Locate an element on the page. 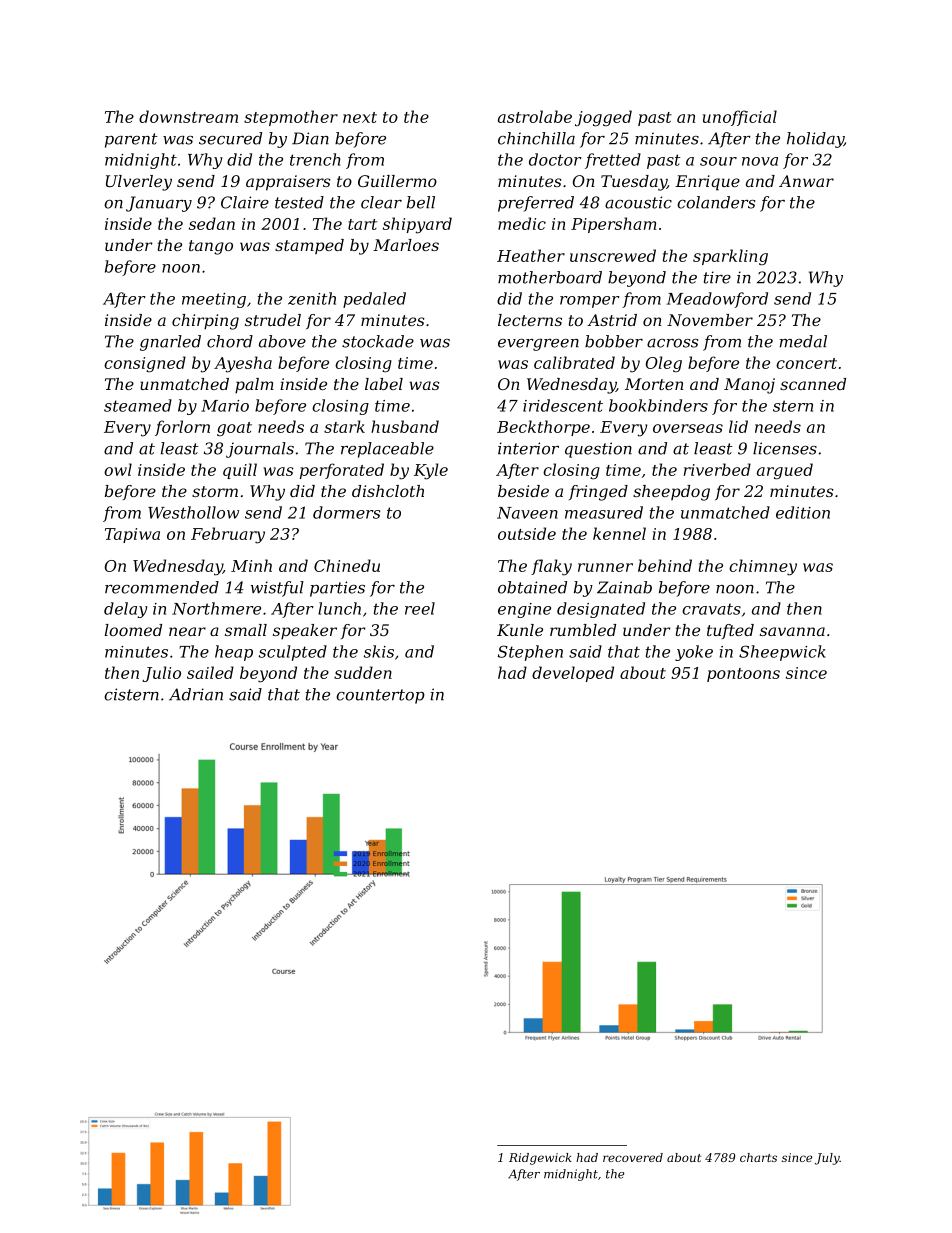 The width and height of the image is (952, 1233). yoke is located at coordinates (694, 653).
